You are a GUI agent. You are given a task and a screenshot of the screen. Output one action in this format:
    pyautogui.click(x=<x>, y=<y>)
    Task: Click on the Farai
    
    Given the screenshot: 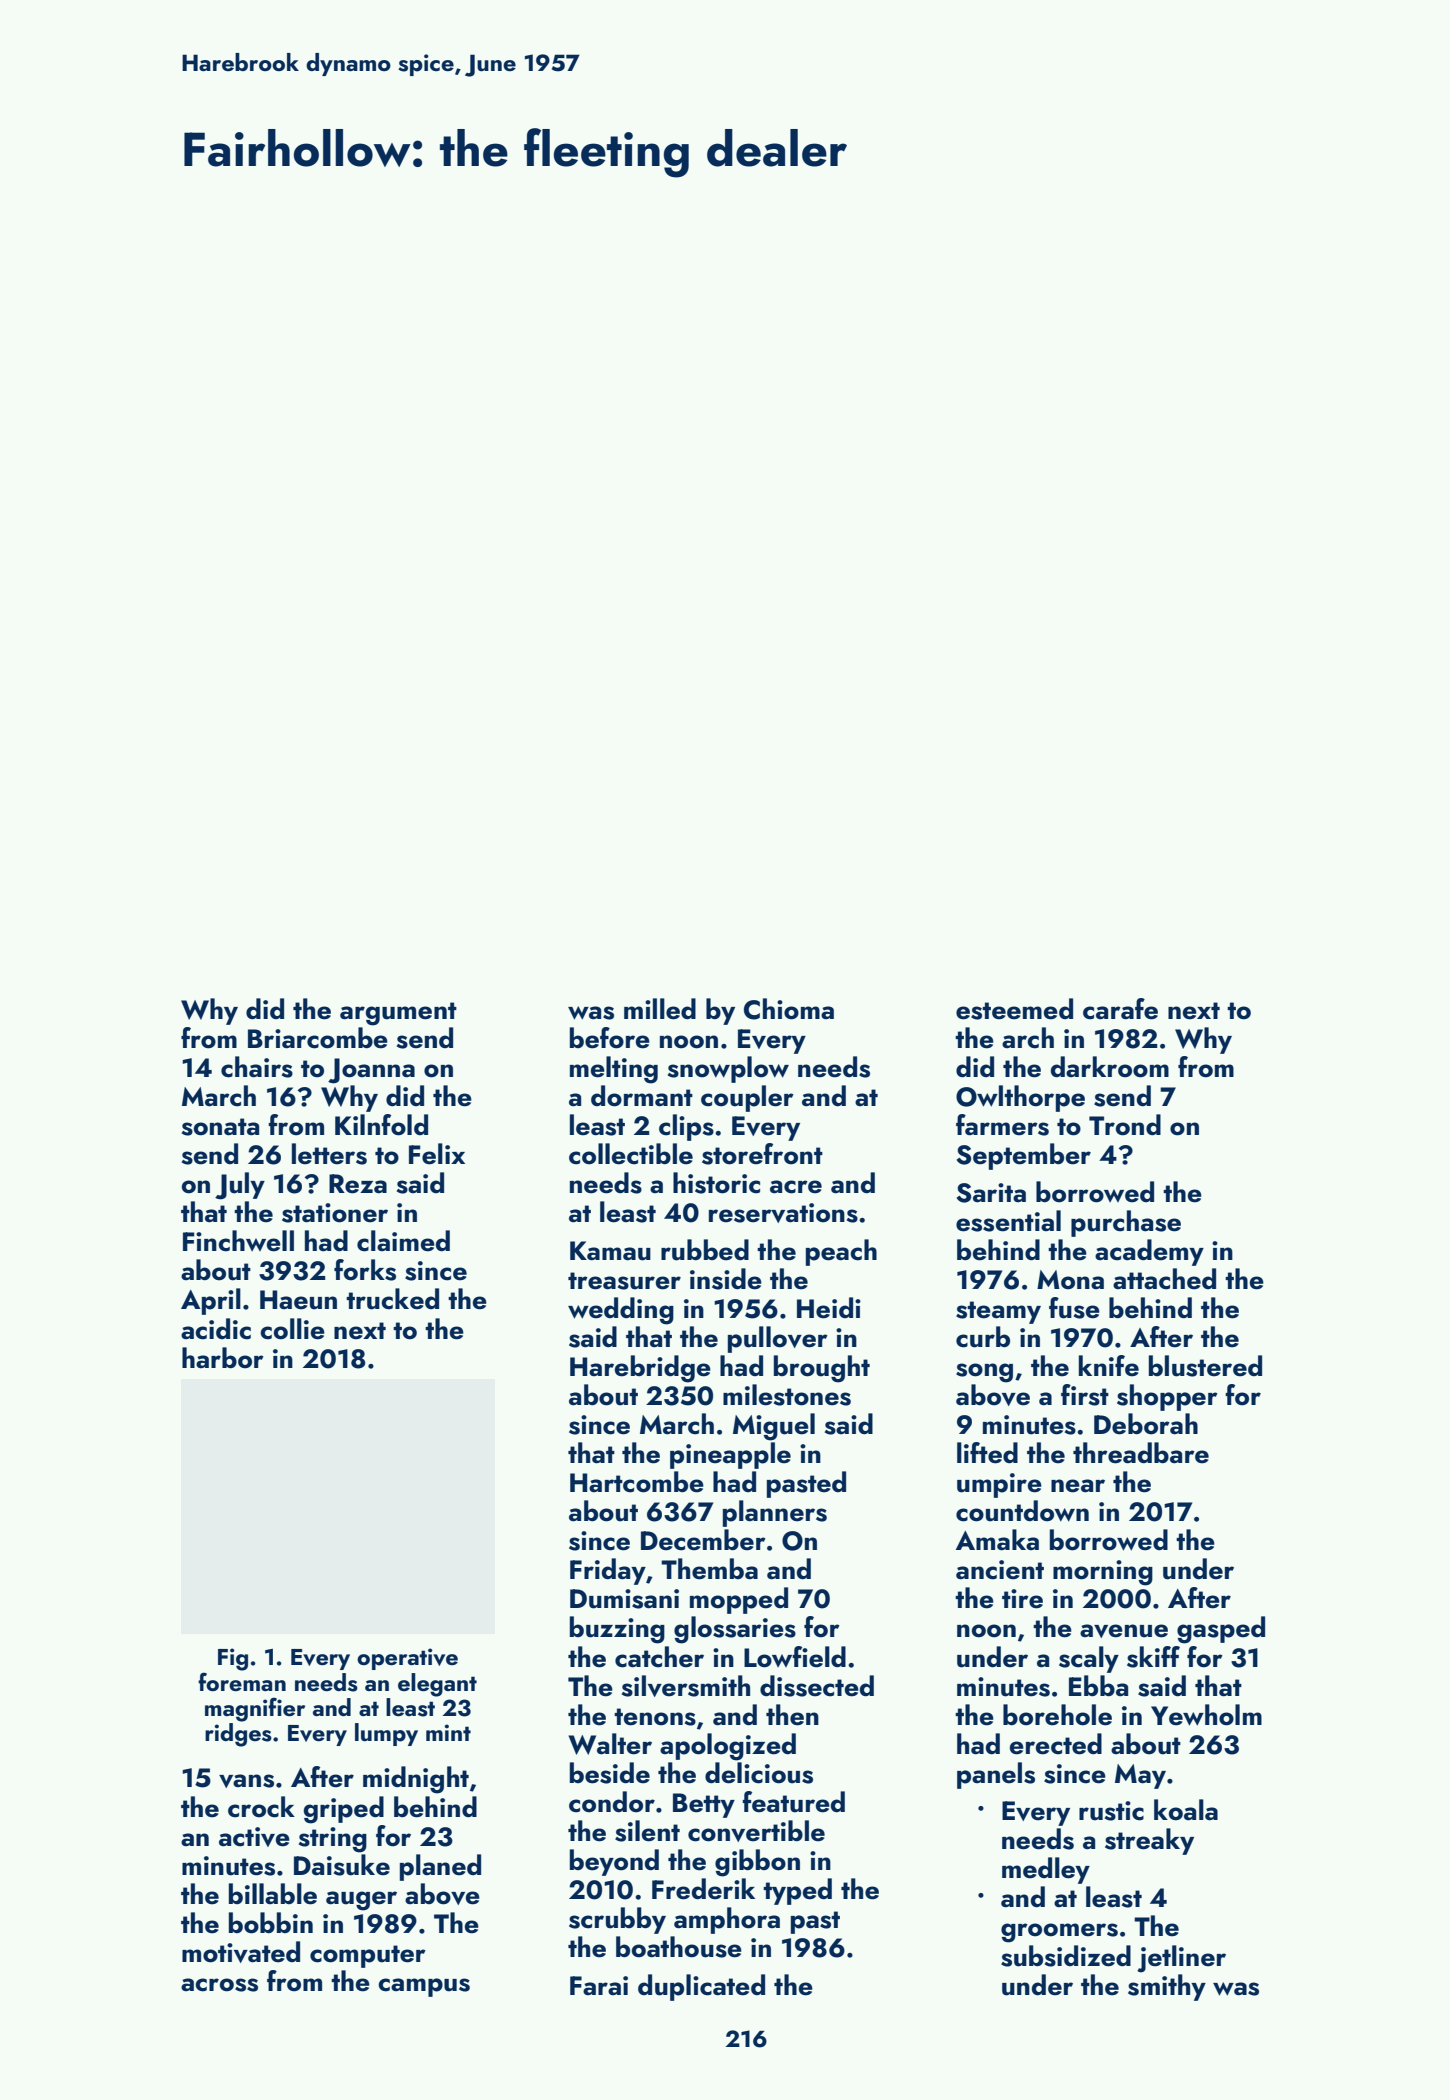 What is the action you would take?
    pyautogui.click(x=599, y=1985)
